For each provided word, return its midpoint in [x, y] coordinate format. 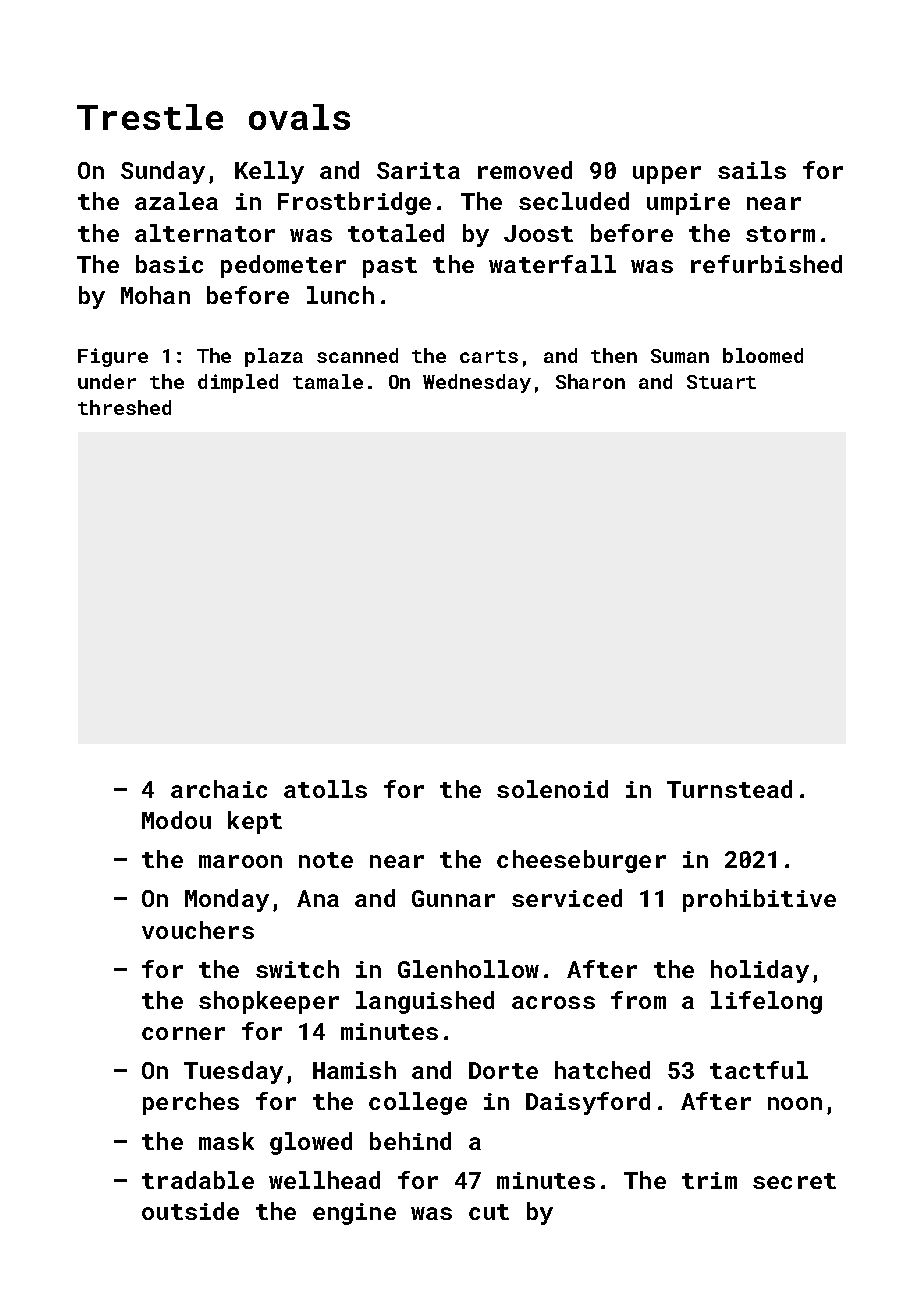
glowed [311, 1143]
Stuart [721, 382]
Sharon [590, 381]
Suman [680, 356]
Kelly [269, 172]
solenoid [552, 789]
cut [489, 1212]
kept [255, 822]
